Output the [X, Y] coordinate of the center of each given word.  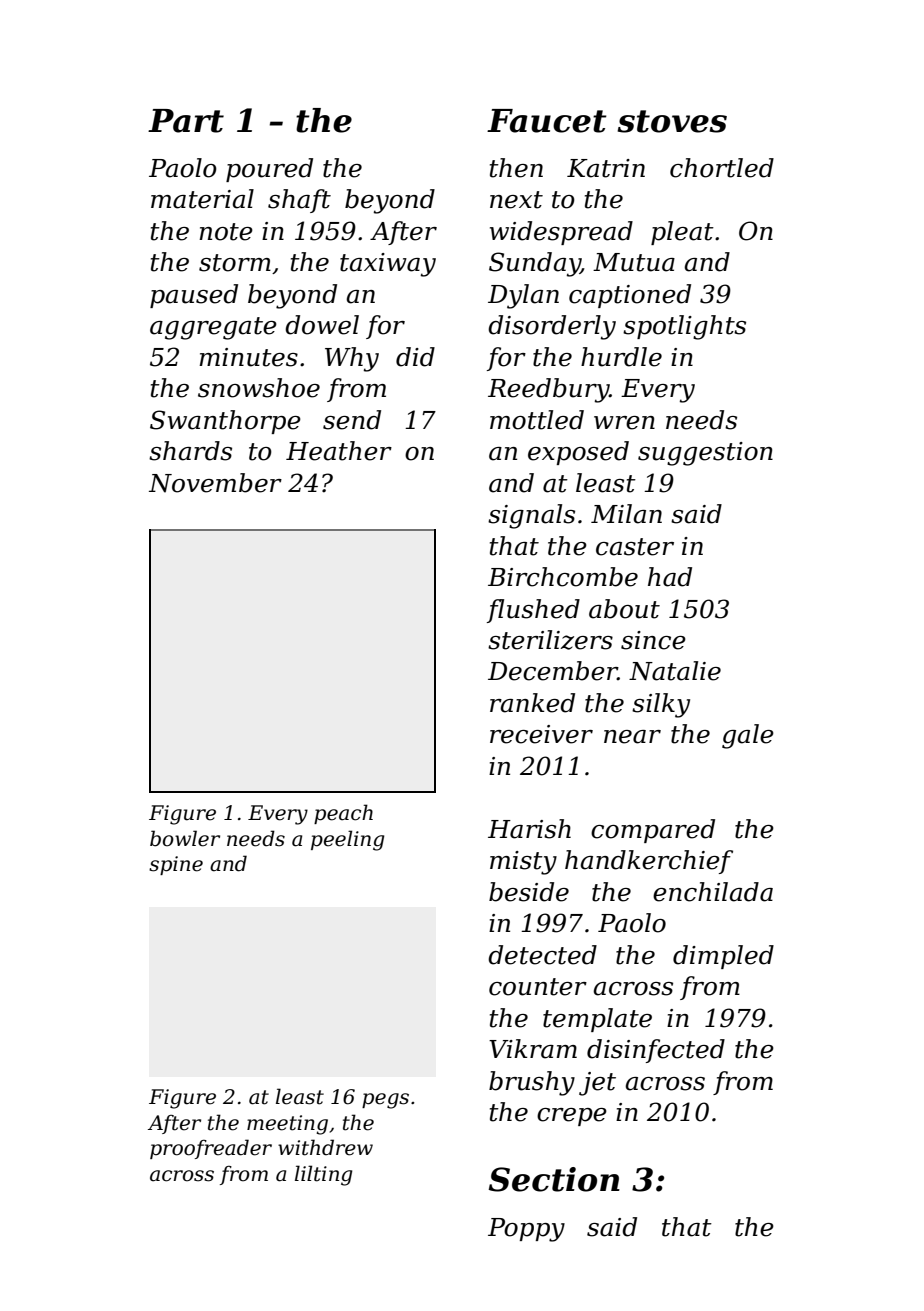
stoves [672, 121]
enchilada [713, 892]
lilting [323, 1175]
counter [538, 987]
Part [186, 121]
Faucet [547, 121]
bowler [185, 838]
